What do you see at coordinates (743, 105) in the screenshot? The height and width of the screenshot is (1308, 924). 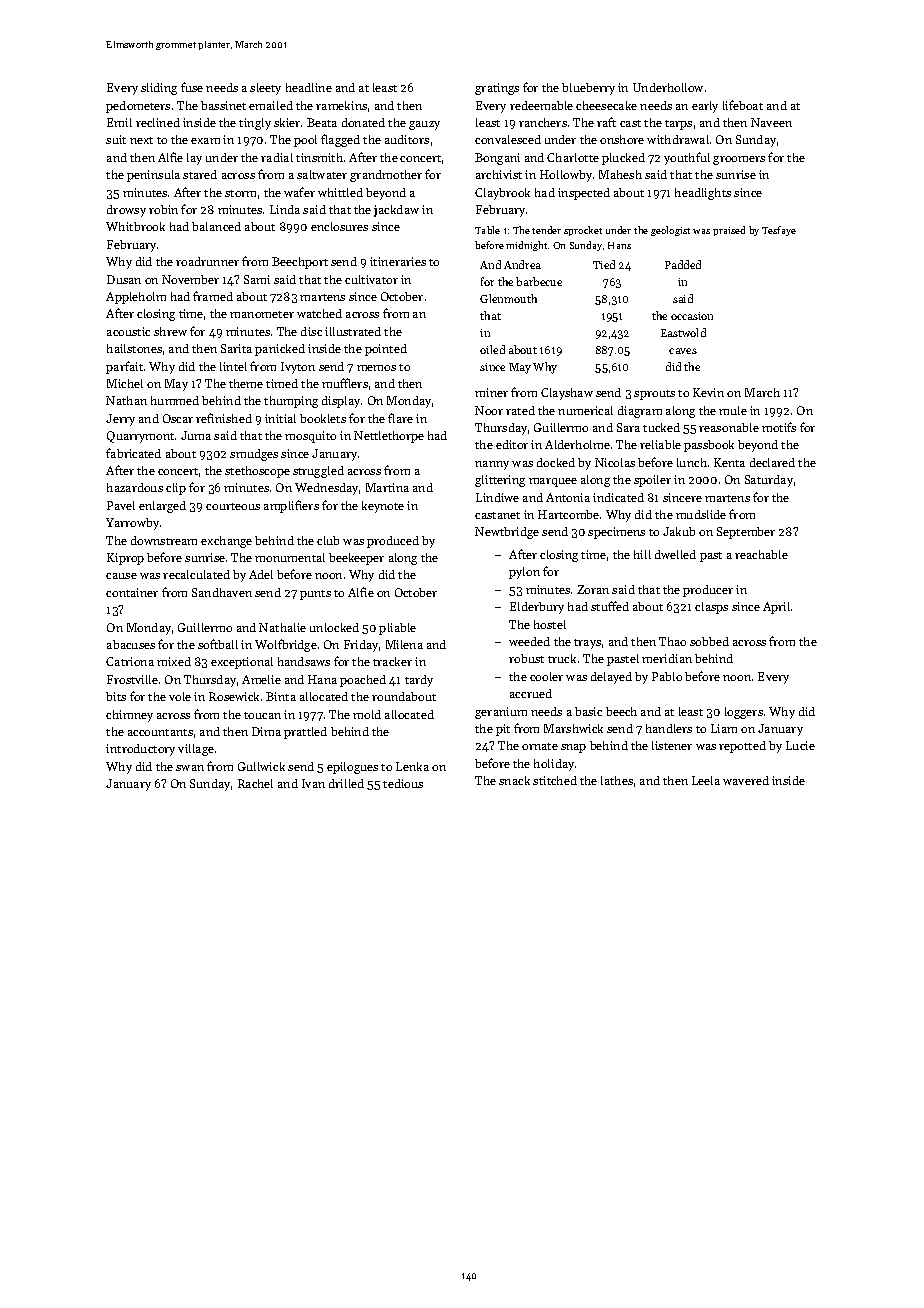 I see `lifeboat` at bounding box center [743, 105].
